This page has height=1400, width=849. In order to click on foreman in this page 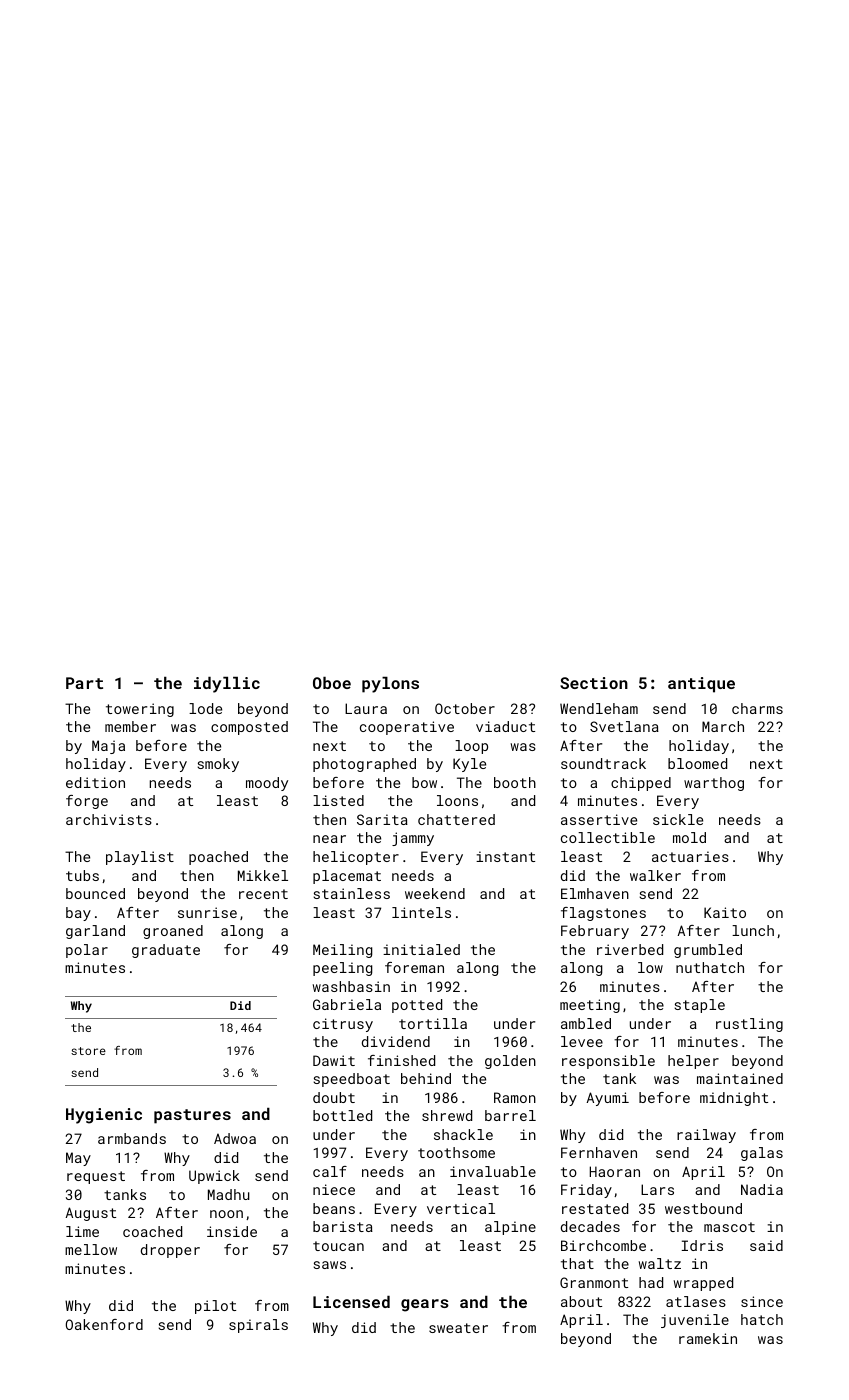, I will do `click(414, 967)`.
